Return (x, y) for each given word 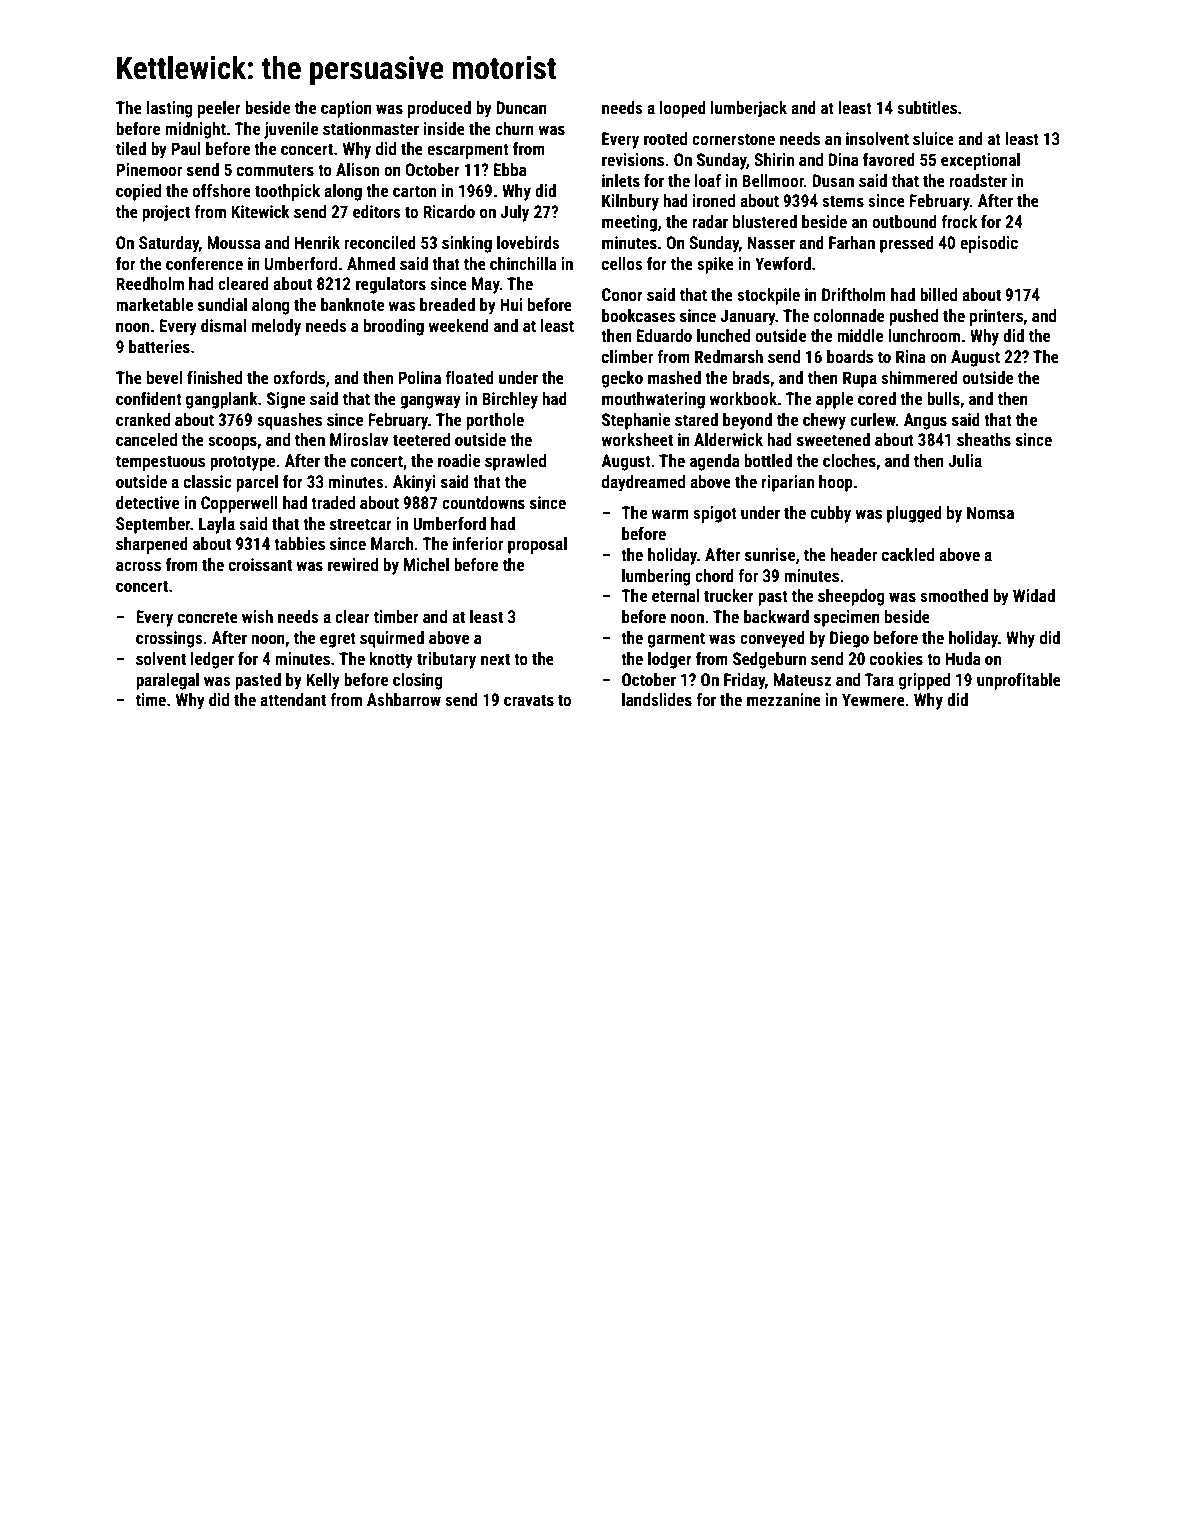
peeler (219, 109)
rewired (353, 564)
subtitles (927, 107)
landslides (657, 699)
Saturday (169, 244)
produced (439, 109)
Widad (1034, 595)
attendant (293, 699)
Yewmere (873, 699)
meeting (629, 223)
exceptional (980, 161)
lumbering (656, 577)
